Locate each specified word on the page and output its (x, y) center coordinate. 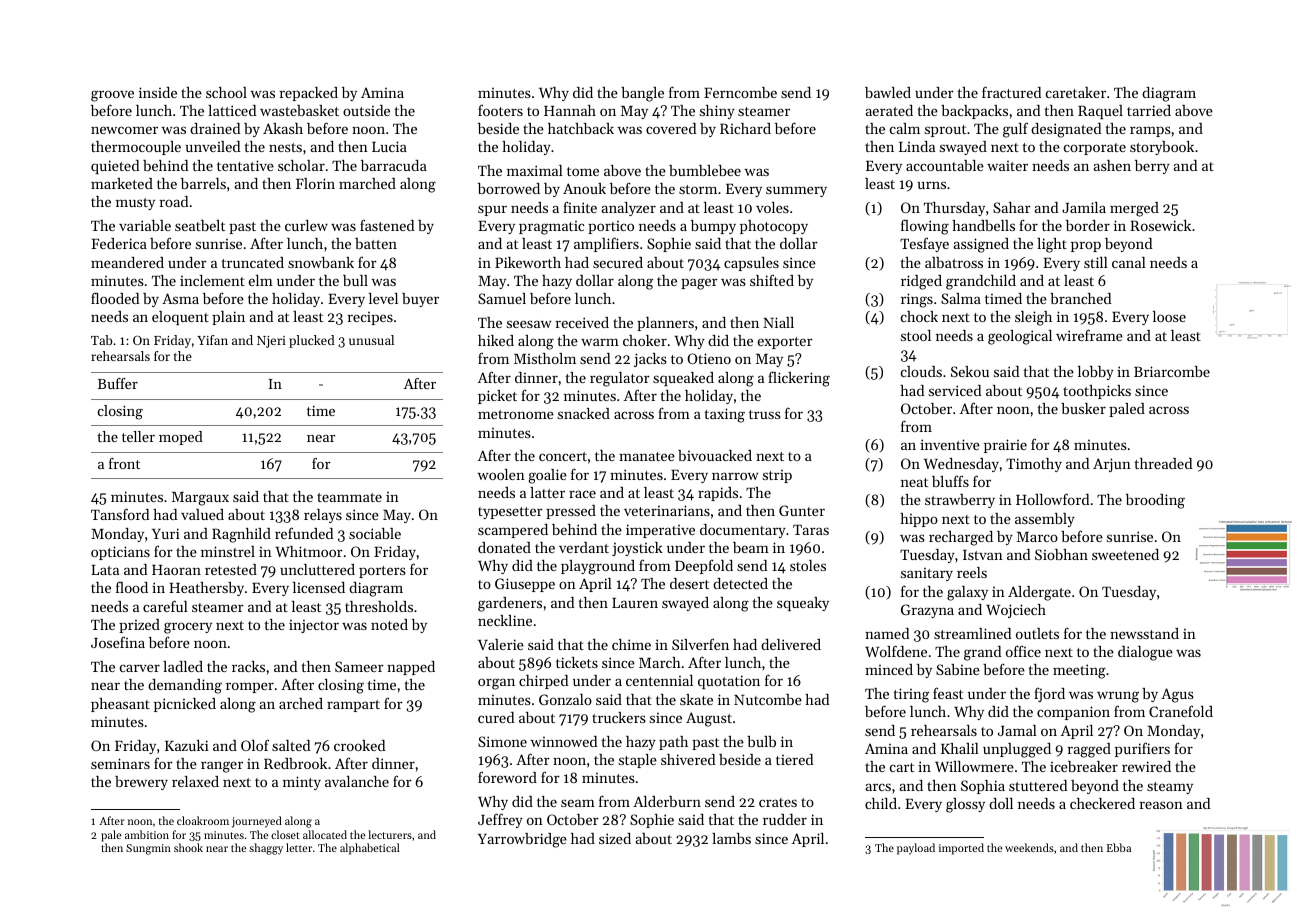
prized (139, 626)
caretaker (1076, 92)
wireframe (1089, 335)
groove (112, 96)
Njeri (271, 342)
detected (740, 583)
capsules (751, 264)
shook (188, 847)
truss (765, 414)
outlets (1037, 633)
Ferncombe (740, 92)
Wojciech (1016, 611)
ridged (921, 282)
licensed (319, 587)
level (383, 298)
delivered (791, 644)
